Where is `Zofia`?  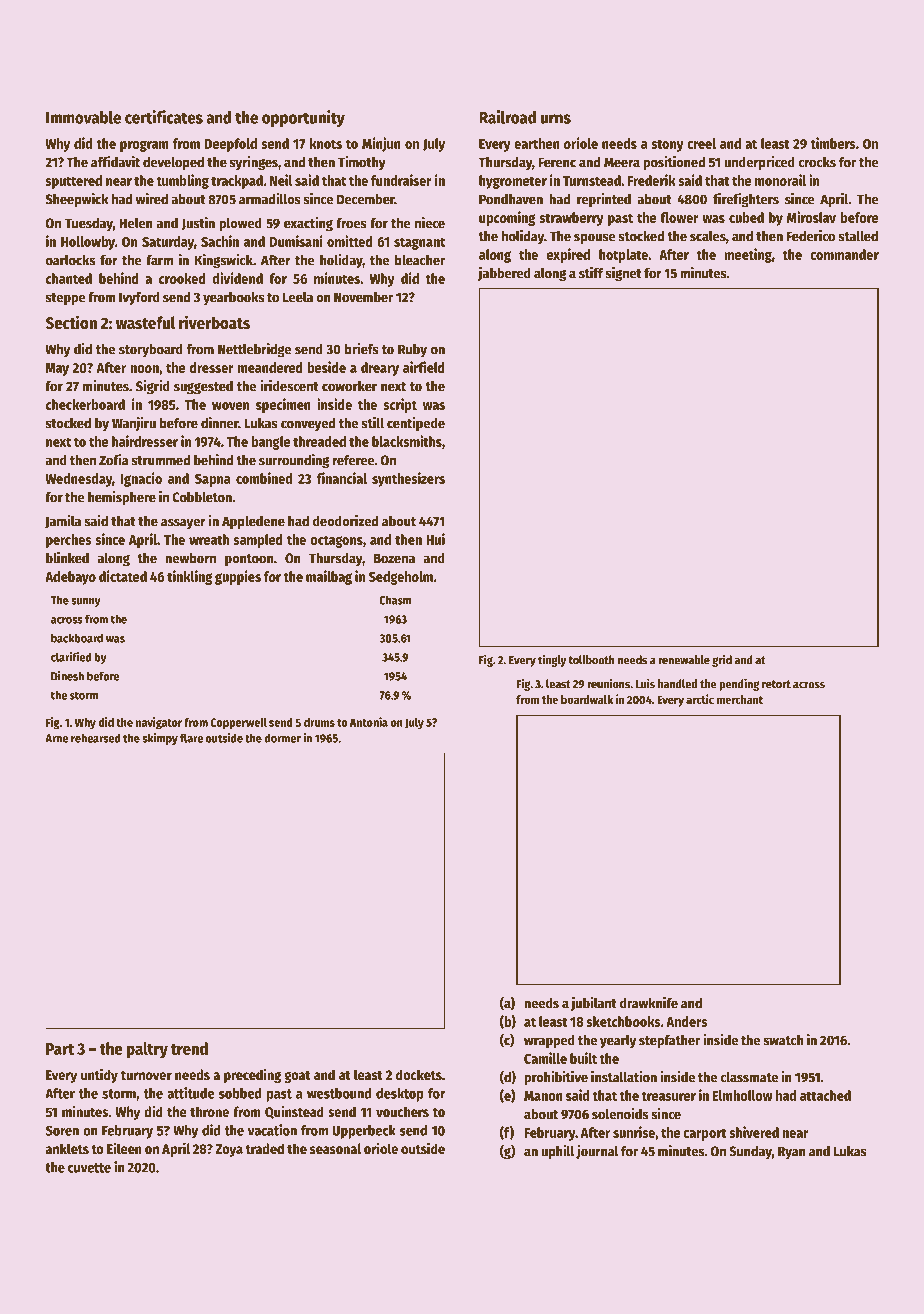
Zofia is located at coordinates (114, 460).
